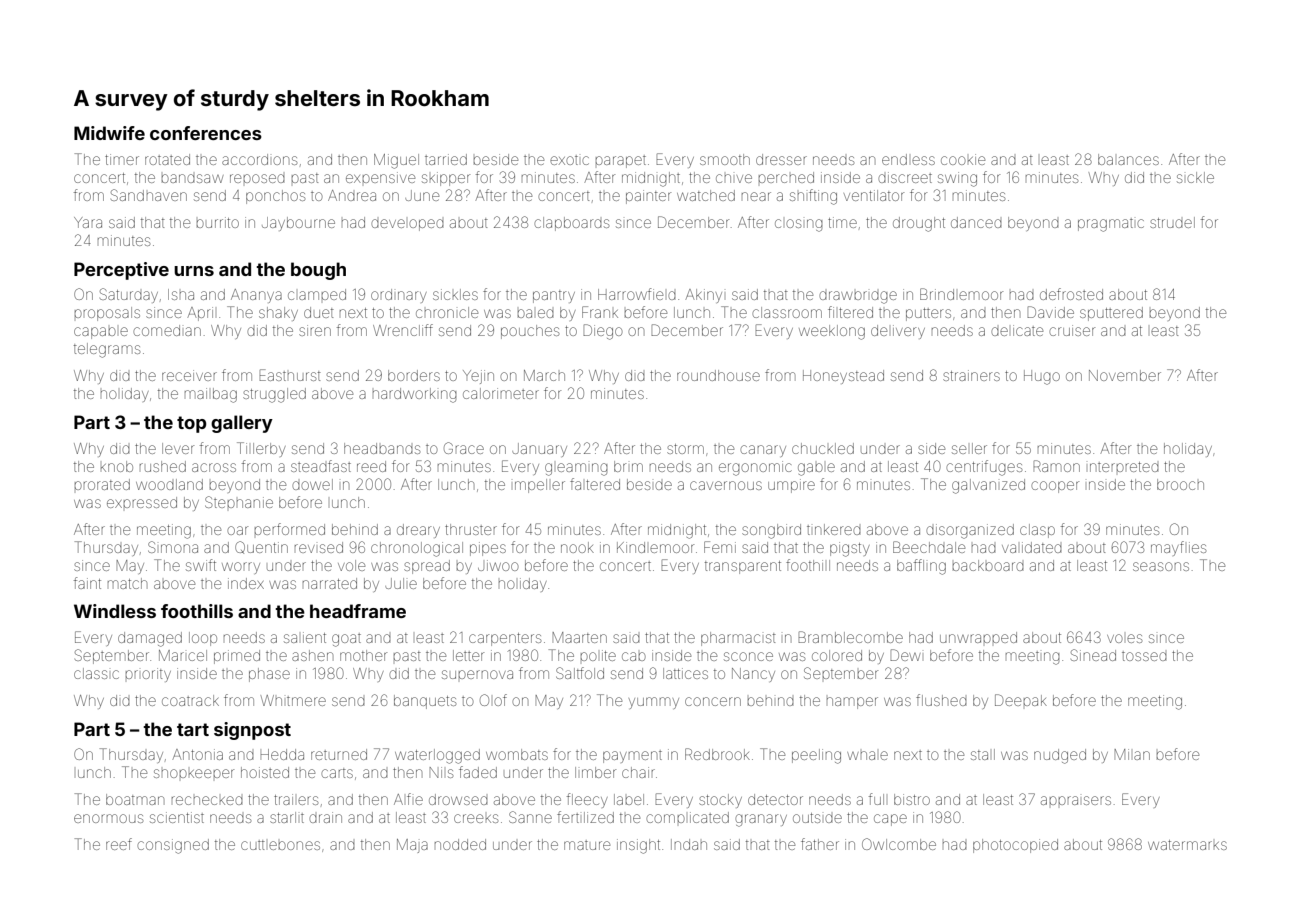 The height and width of the screenshot is (924, 1308). What do you see at coordinates (296, 799) in the screenshot?
I see `trailers` at bounding box center [296, 799].
